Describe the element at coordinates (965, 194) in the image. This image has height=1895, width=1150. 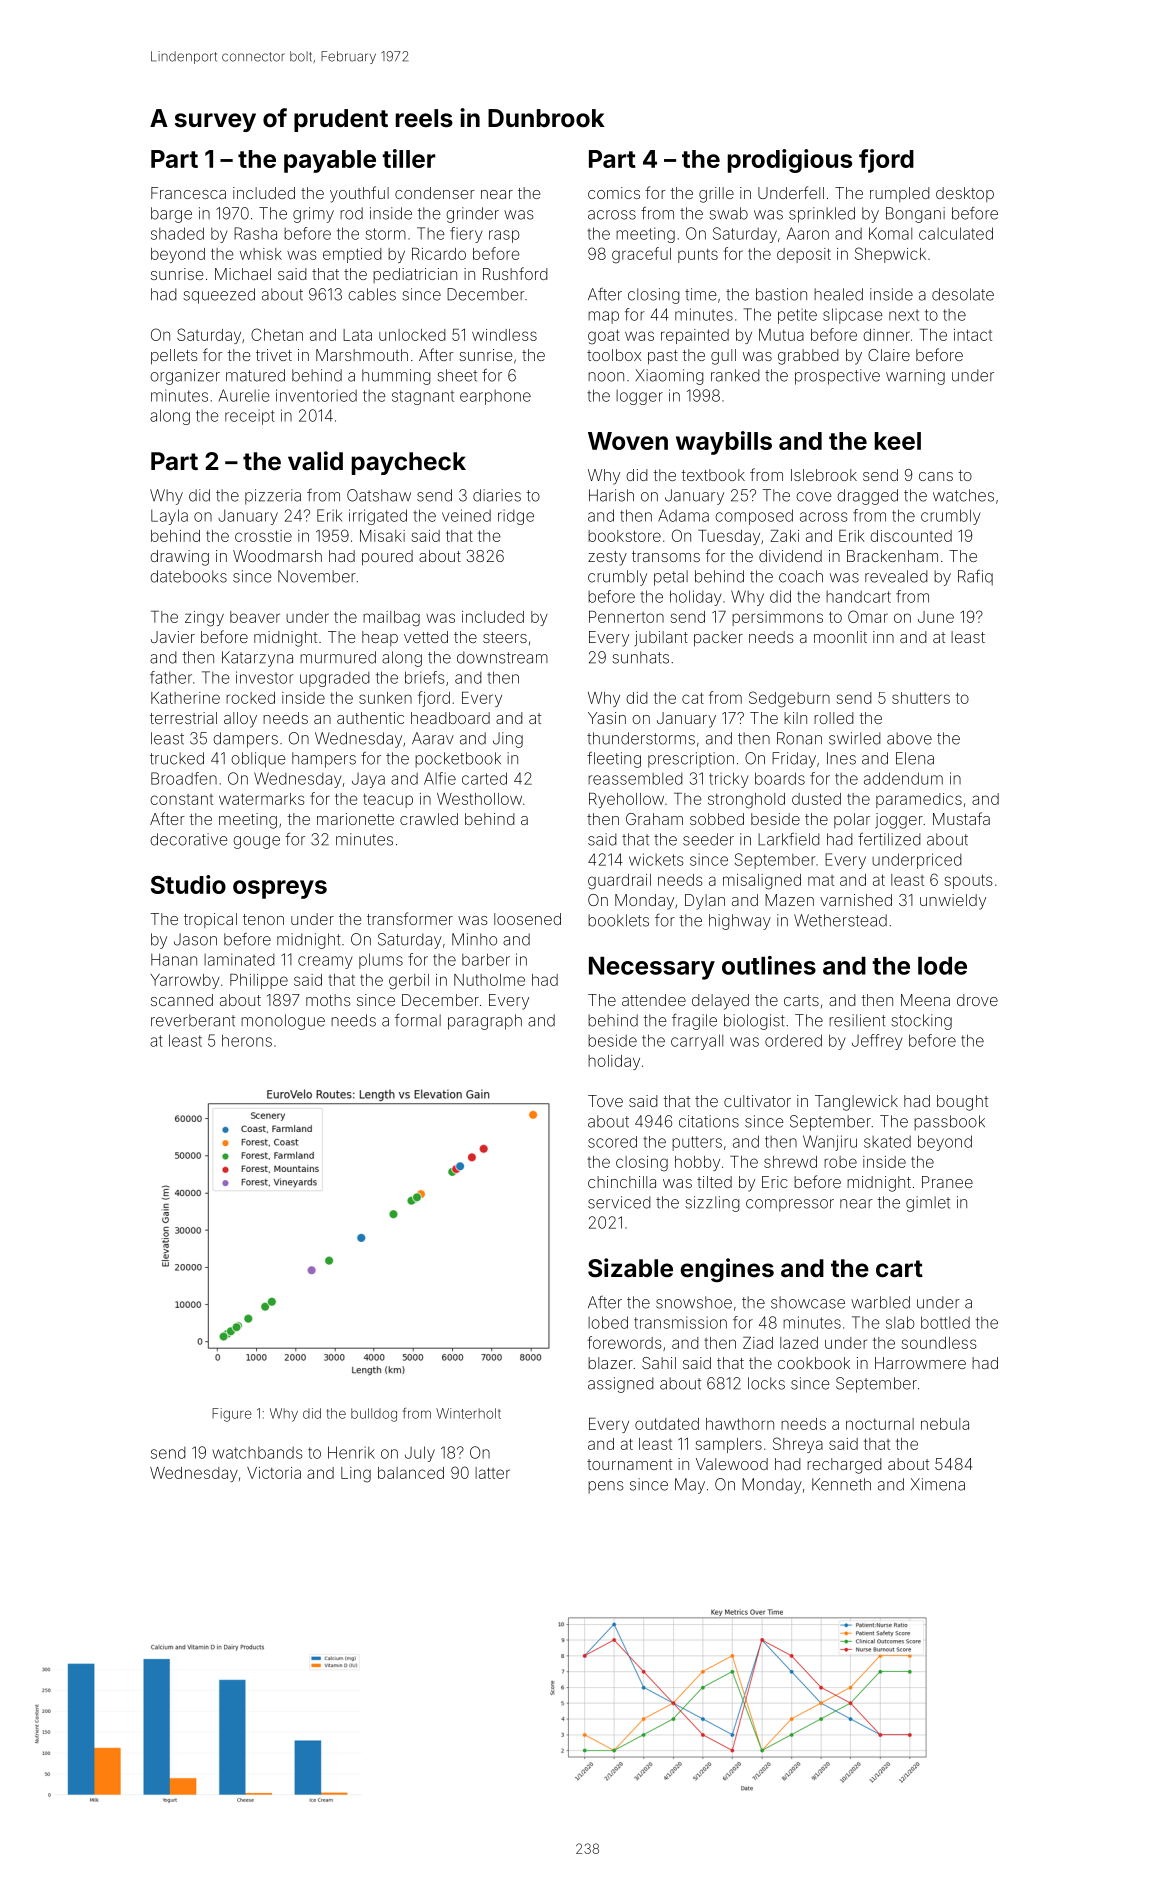
I see `desktop` at that location.
